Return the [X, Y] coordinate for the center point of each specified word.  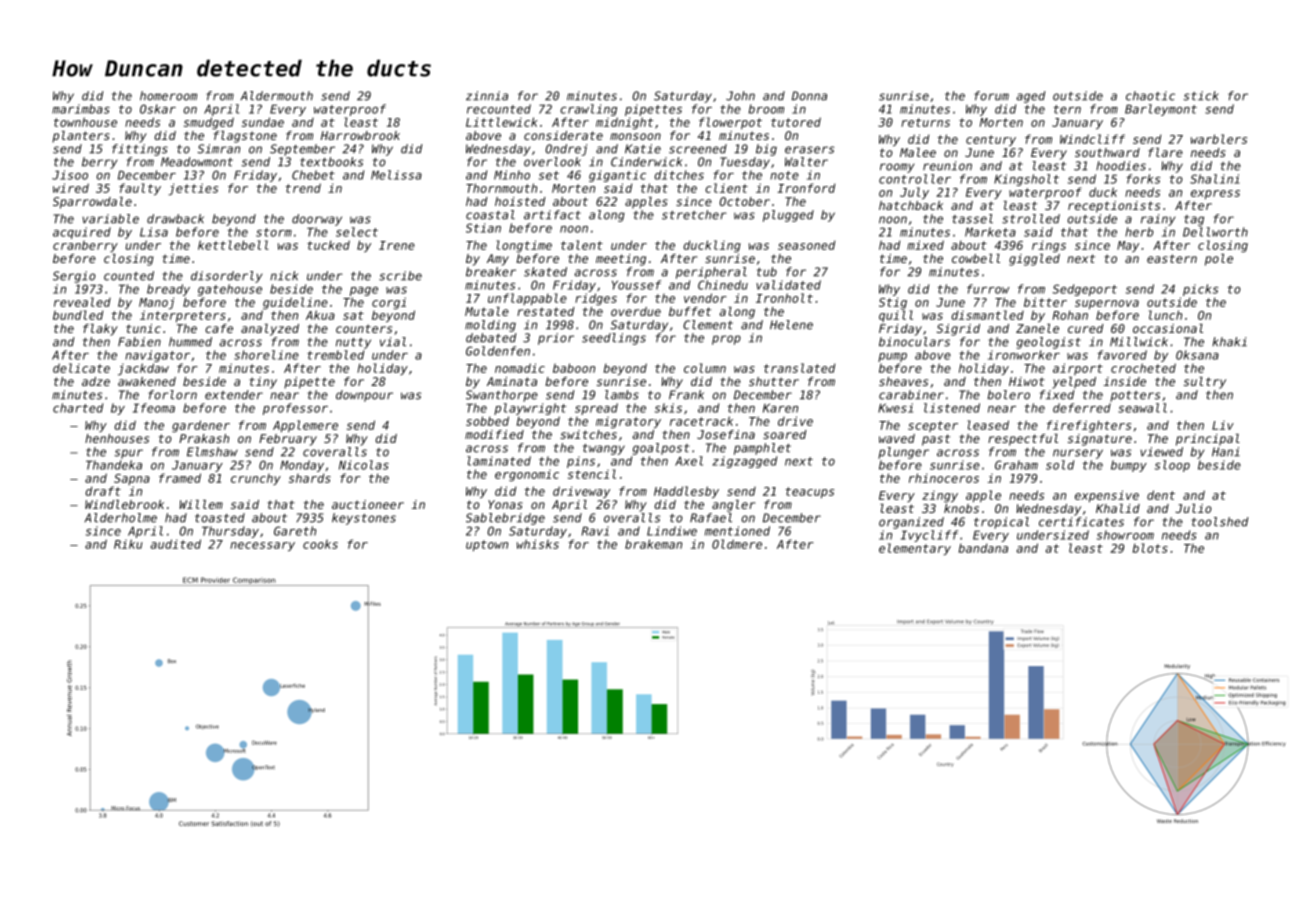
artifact [552, 215]
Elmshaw [212, 452]
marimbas [81, 109]
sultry [1205, 383]
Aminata [512, 381]
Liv [1223, 425]
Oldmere [737, 544]
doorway [317, 220]
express [1215, 194]
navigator [157, 356]
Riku [128, 544]
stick [1201, 96]
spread [596, 409]
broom [766, 109]
